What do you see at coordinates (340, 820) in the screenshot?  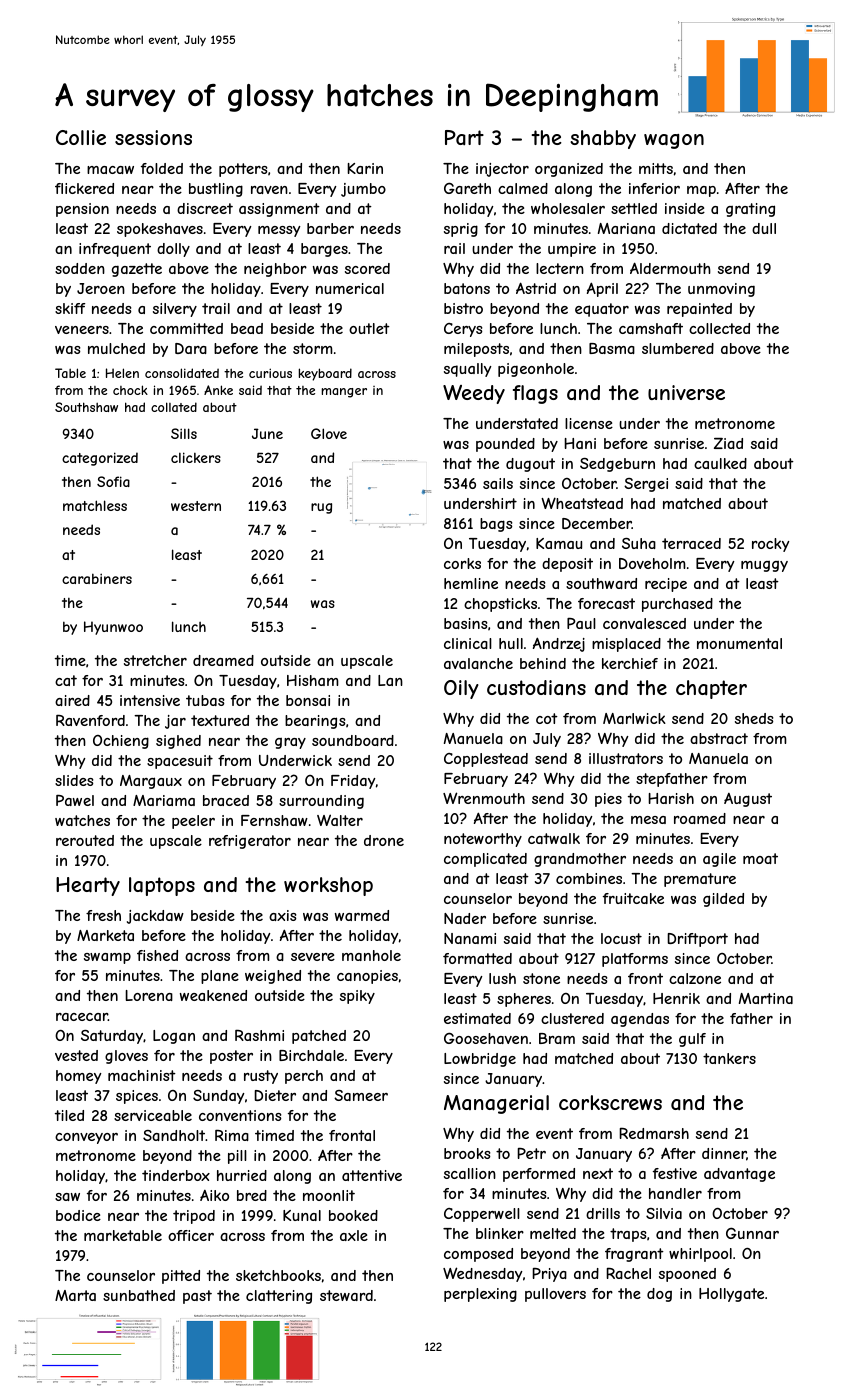 I see `Walter` at bounding box center [340, 820].
